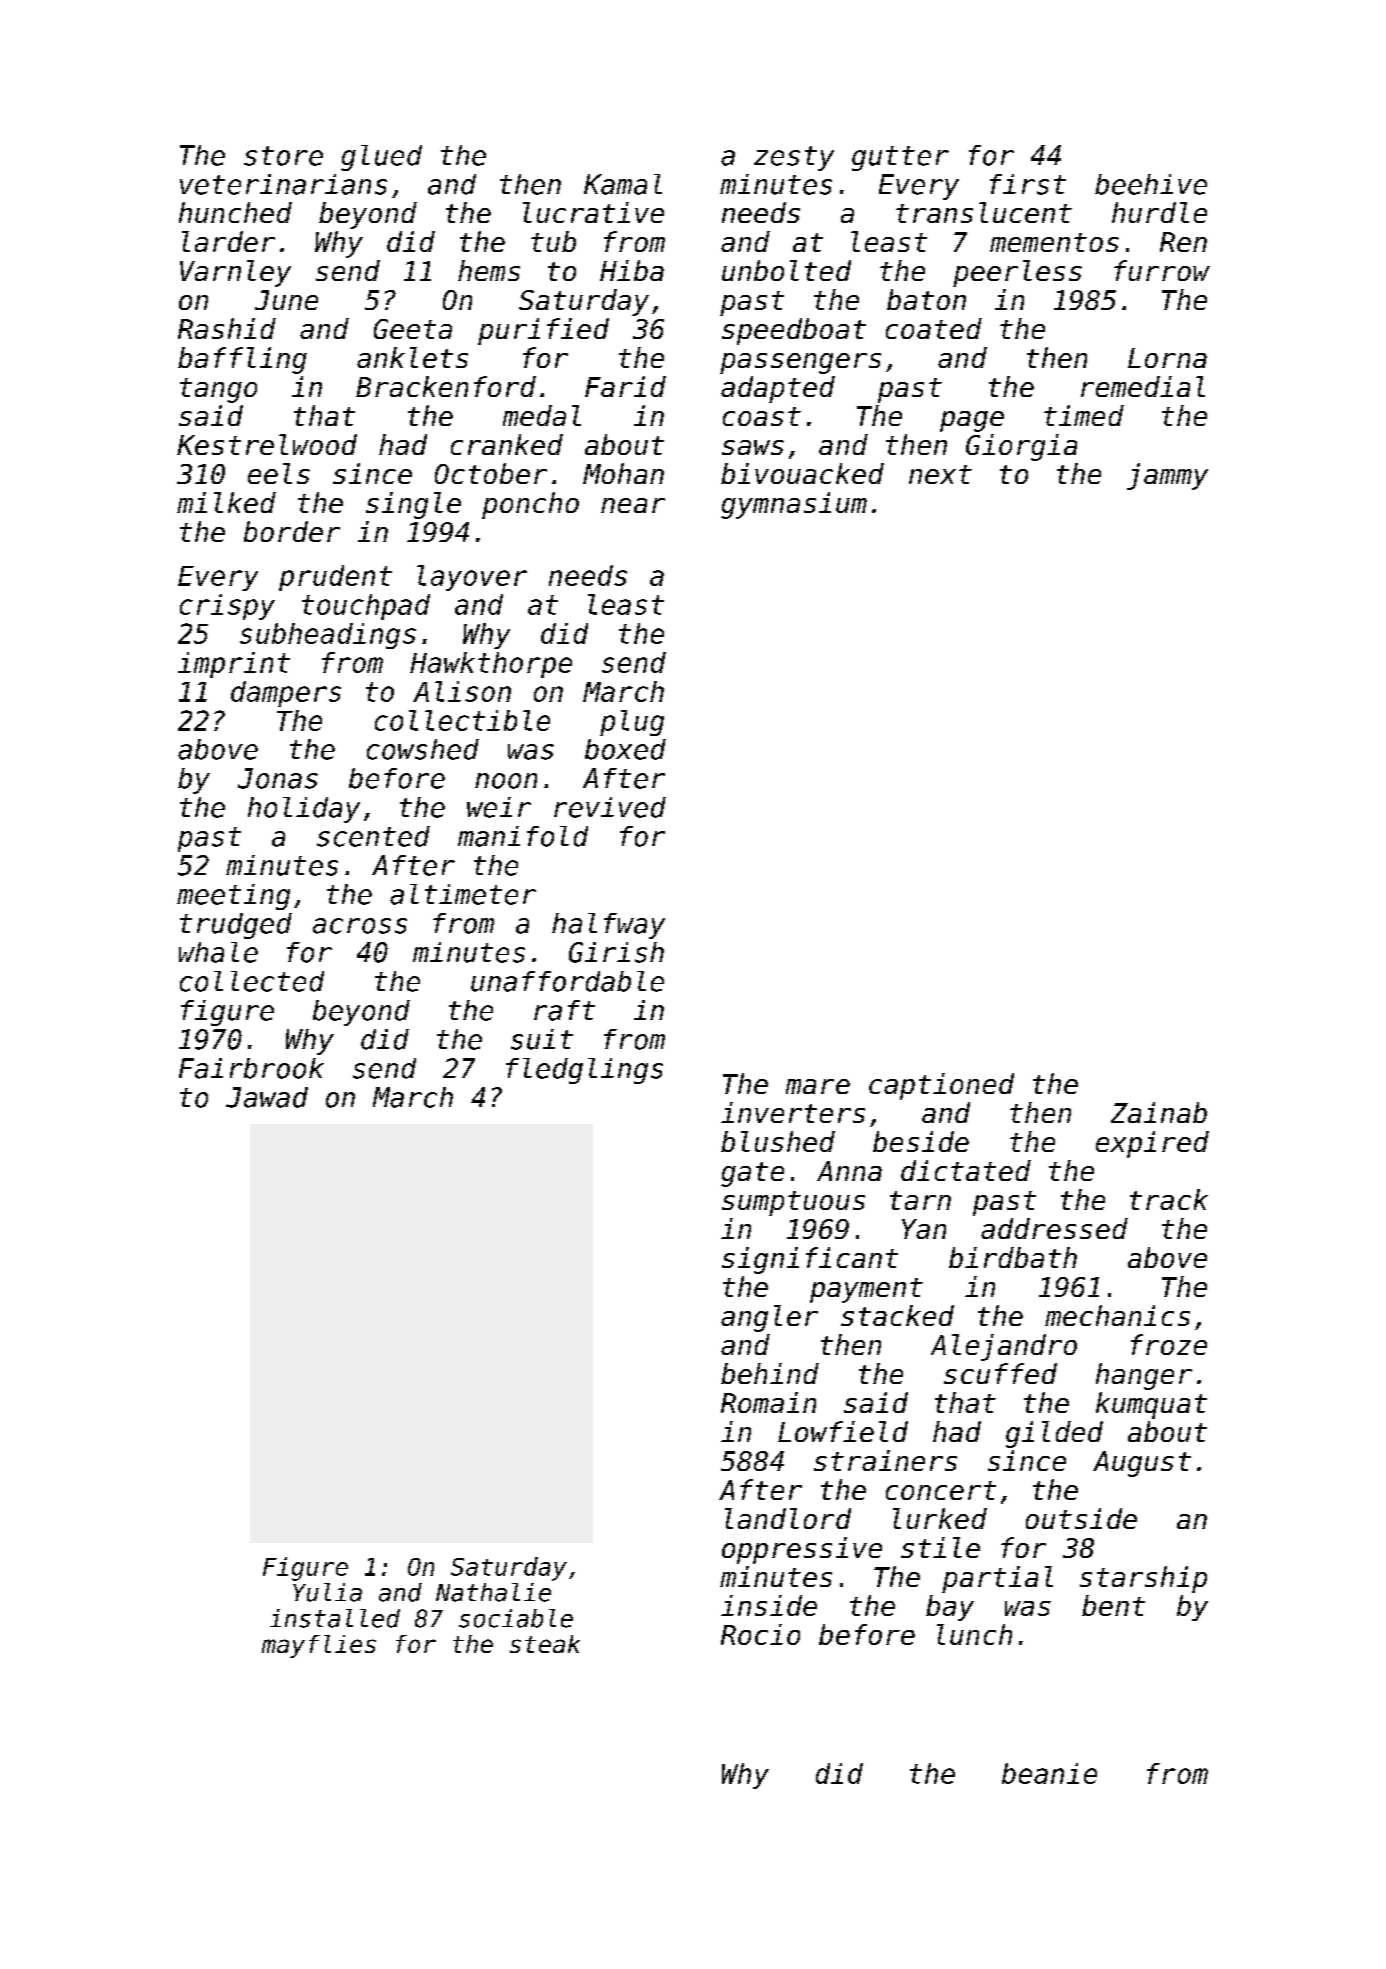 The image size is (1386, 1969). Describe the element at coordinates (283, 156) in the screenshot. I see `store` at that location.
